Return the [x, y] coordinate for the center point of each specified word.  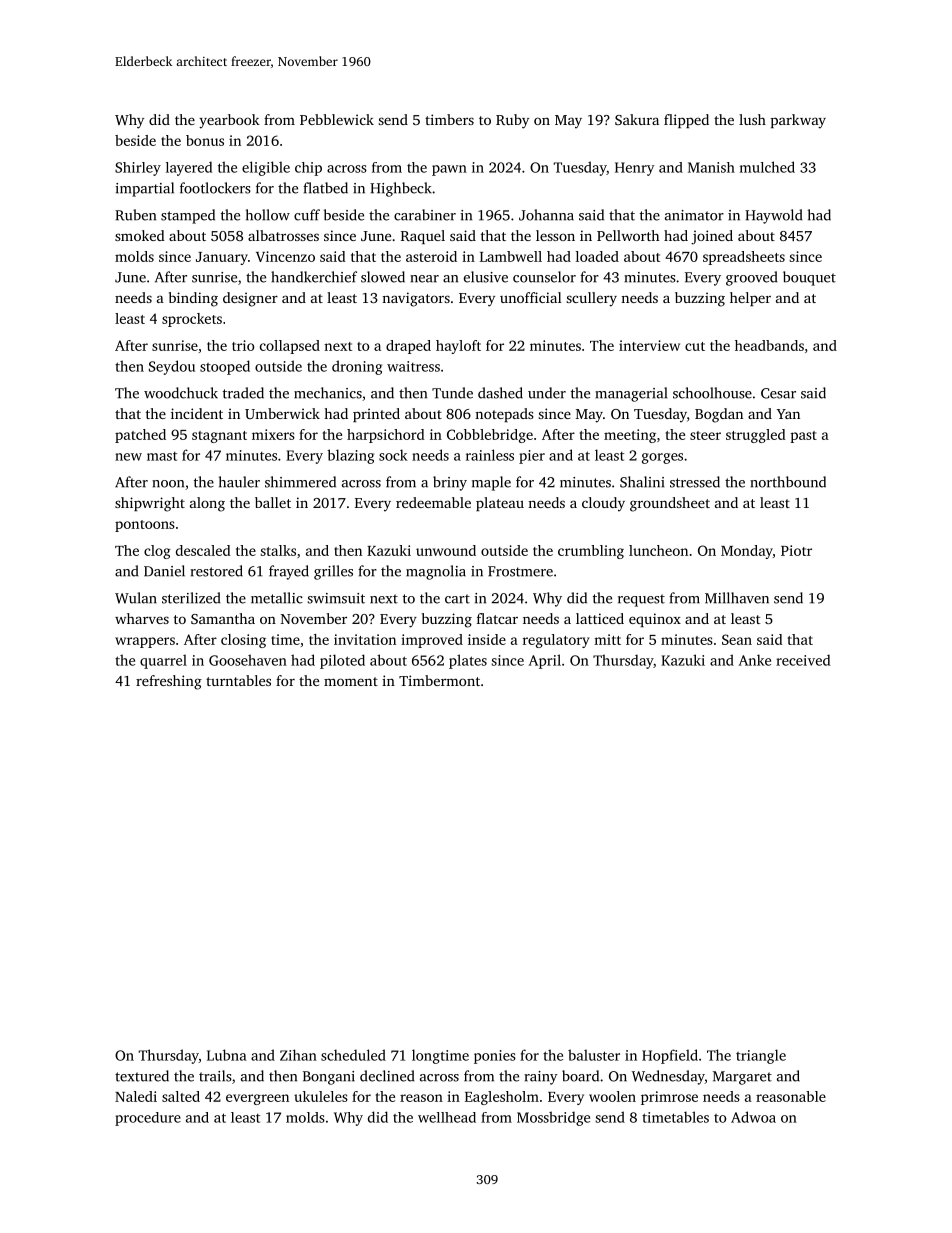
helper [750, 299]
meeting [630, 436]
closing [243, 641]
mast [162, 456]
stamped [188, 216]
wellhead [447, 1117]
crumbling [591, 552]
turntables [238, 680]
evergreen [257, 1099]
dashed [500, 393]
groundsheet [670, 504]
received [803, 660]
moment [351, 681]
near [424, 279]
